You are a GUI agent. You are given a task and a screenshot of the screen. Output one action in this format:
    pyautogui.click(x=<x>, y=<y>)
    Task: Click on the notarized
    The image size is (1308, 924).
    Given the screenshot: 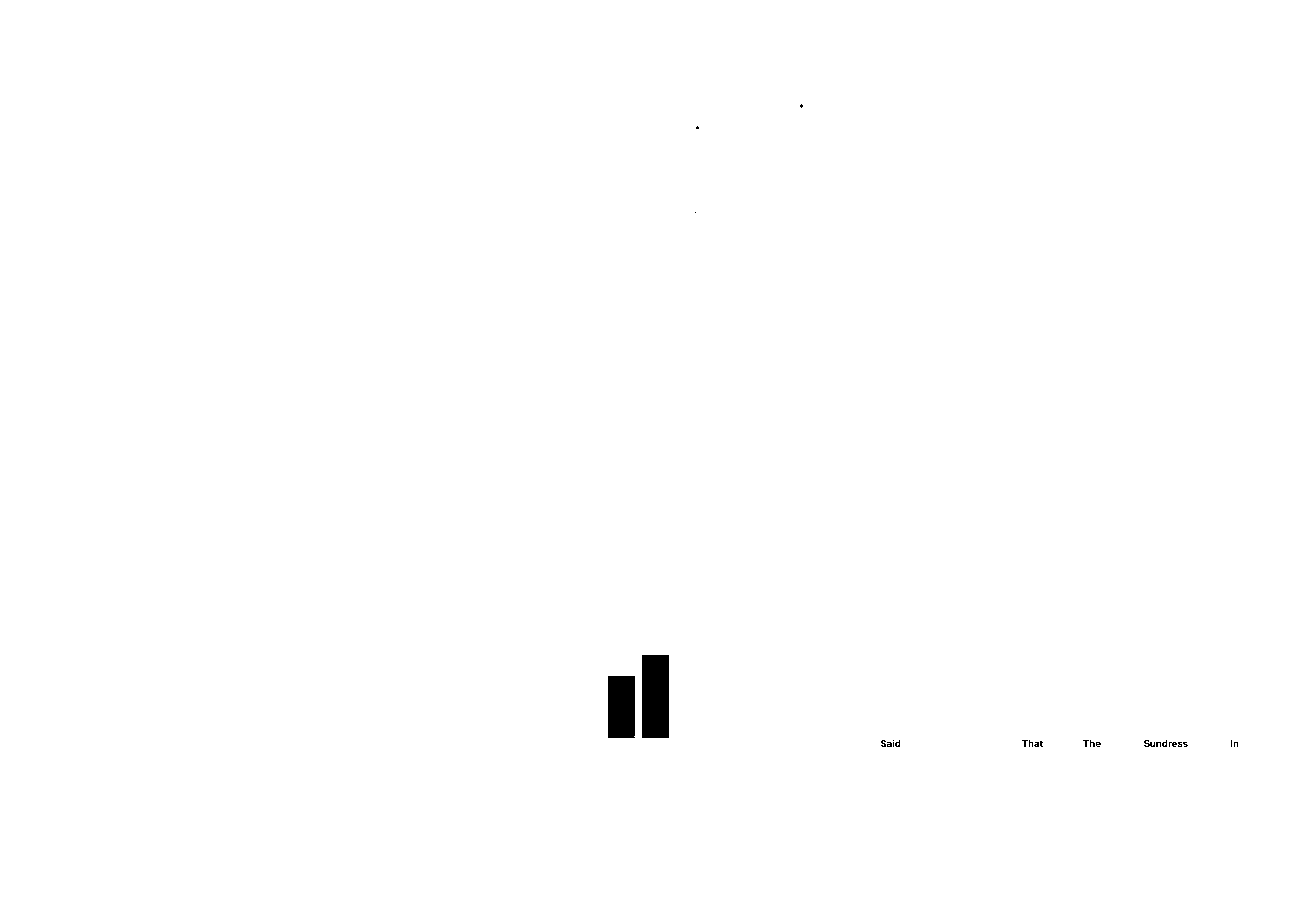 What is the action you would take?
    pyautogui.click(x=306, y=478)
